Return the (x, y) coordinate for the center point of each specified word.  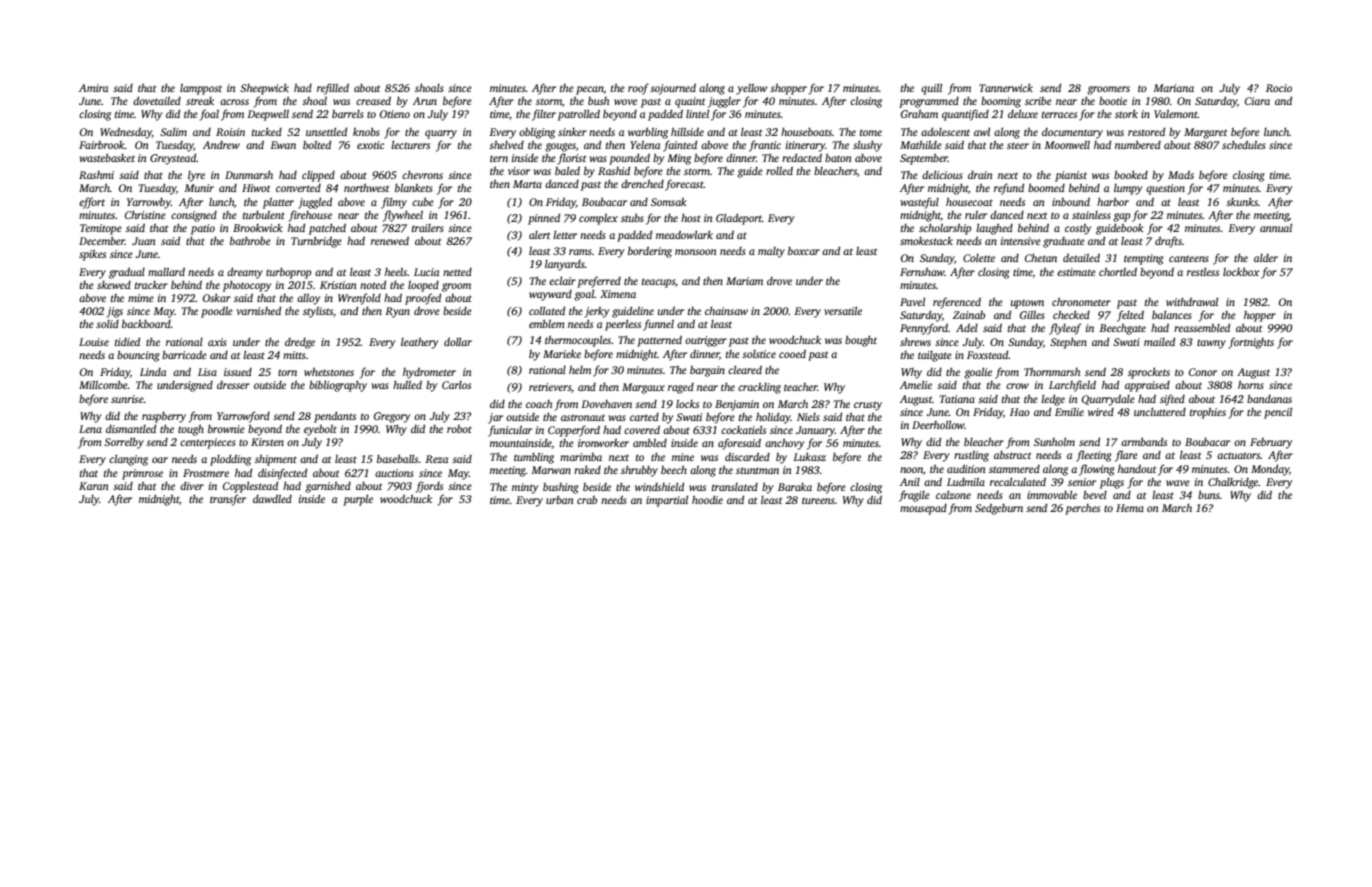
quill (931, 89)
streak (200, 101)
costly (1078, 229)
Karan (94, 486)
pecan (590, 90)
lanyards (565, 265)
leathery (419, 343)
